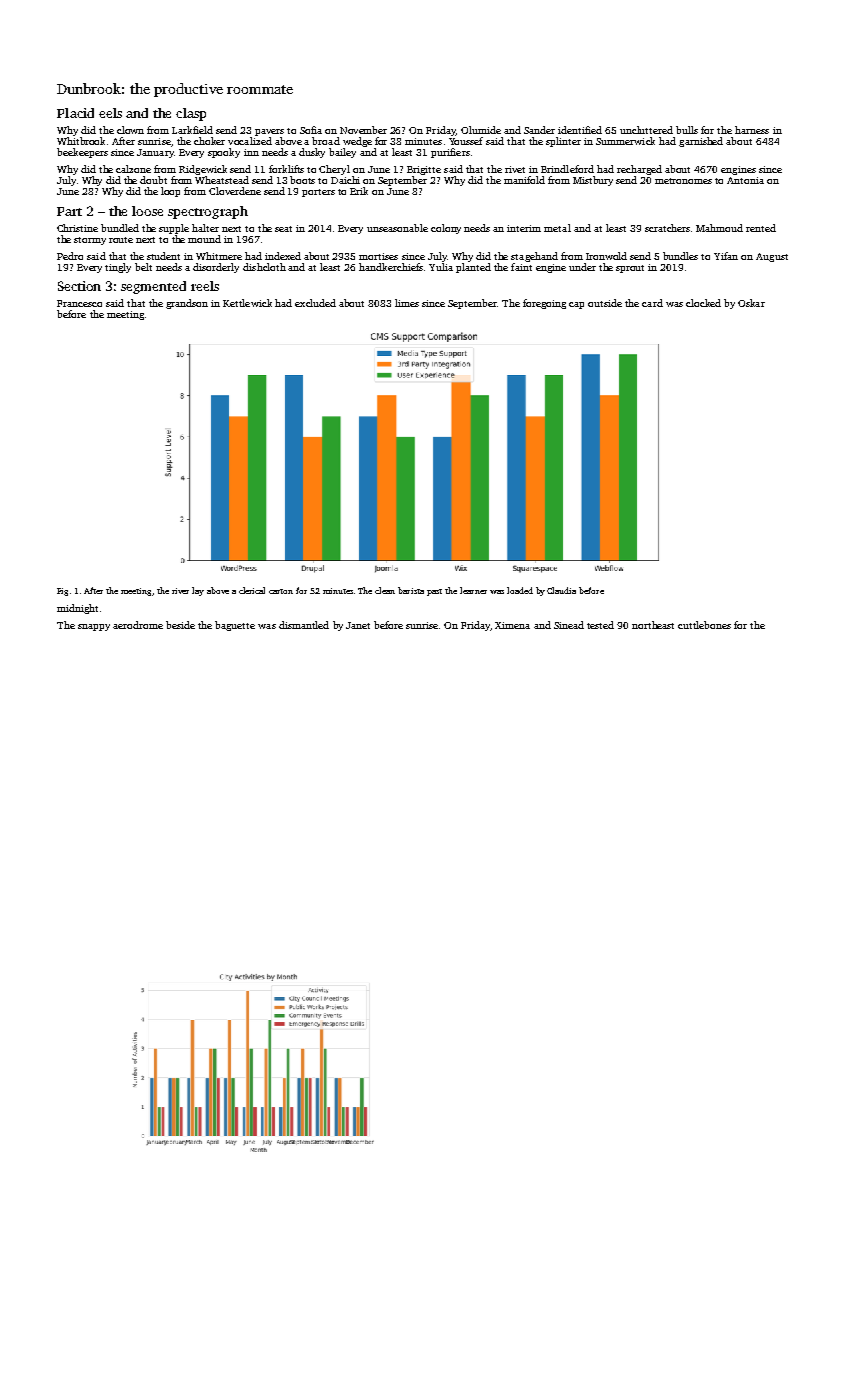 The image size is (849, 1400). What do you see at coordinates (235, 626) in the document?
I see `baguette` at bounding box center [235, 626].
